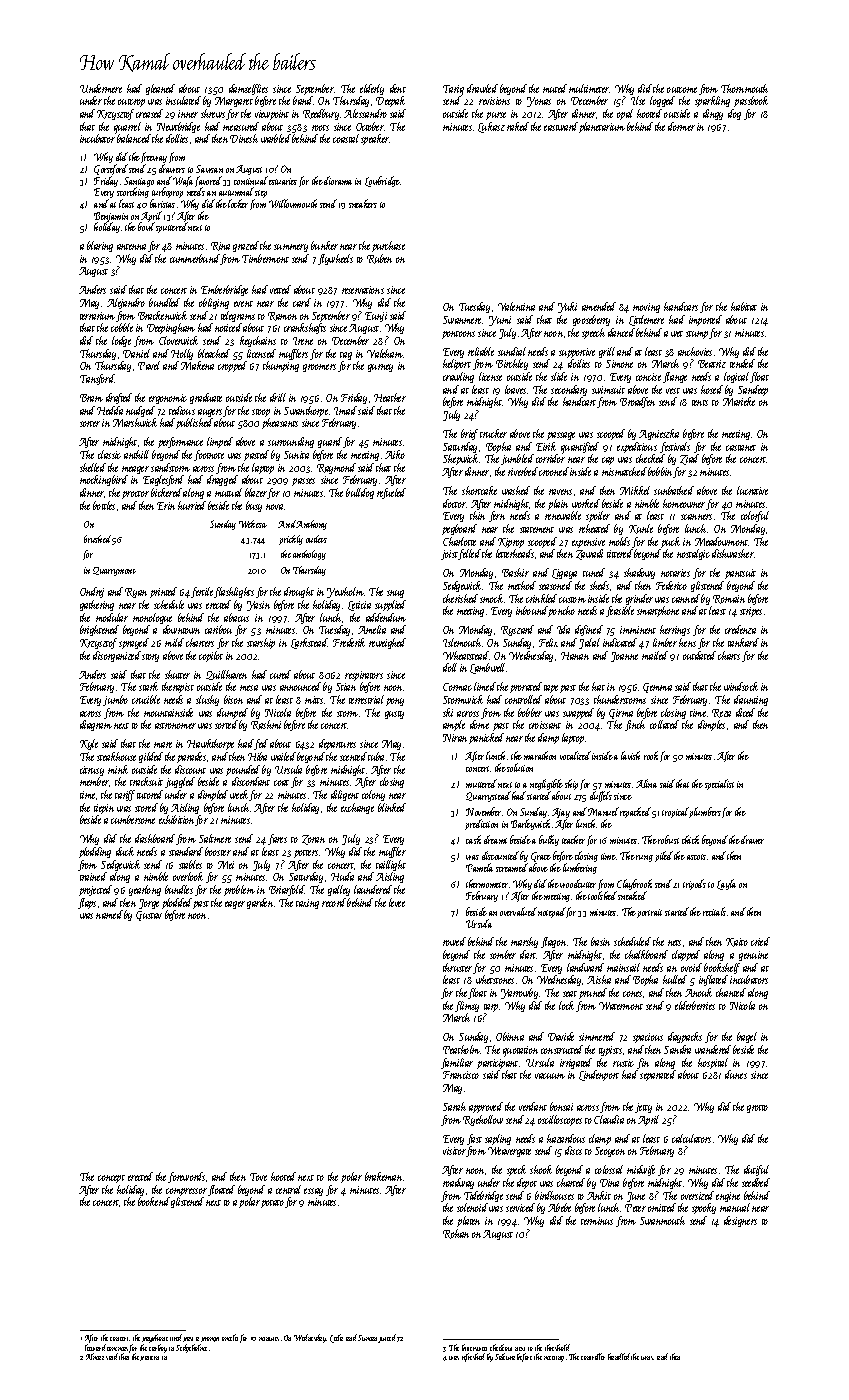 This image has height=1400, width=849. Describe the element at coordinates (397, 902) in the image. I see `levee` at that location.
